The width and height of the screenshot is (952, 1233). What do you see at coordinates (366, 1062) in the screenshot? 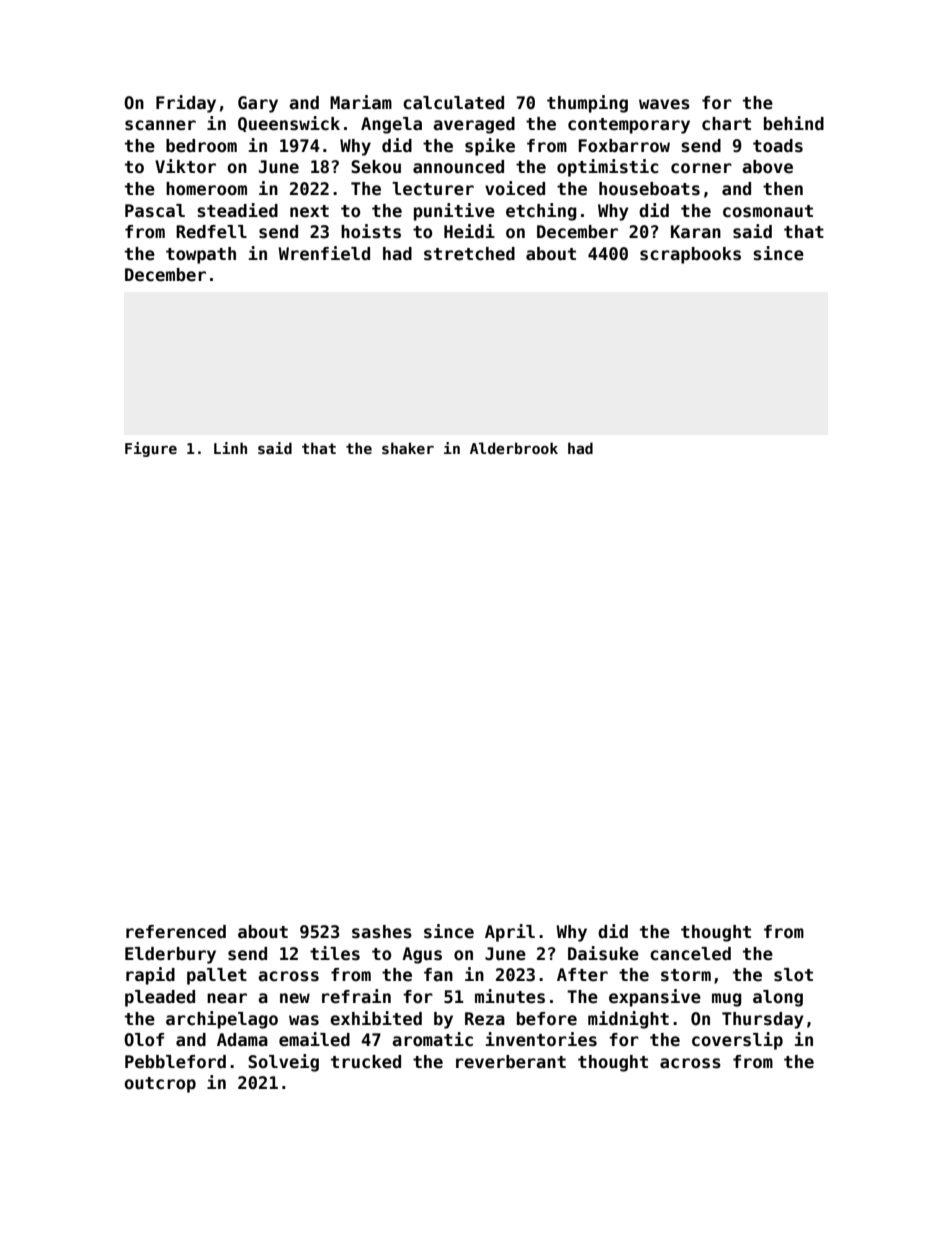
I see `trucked` at bounding box center [366, 1062].
